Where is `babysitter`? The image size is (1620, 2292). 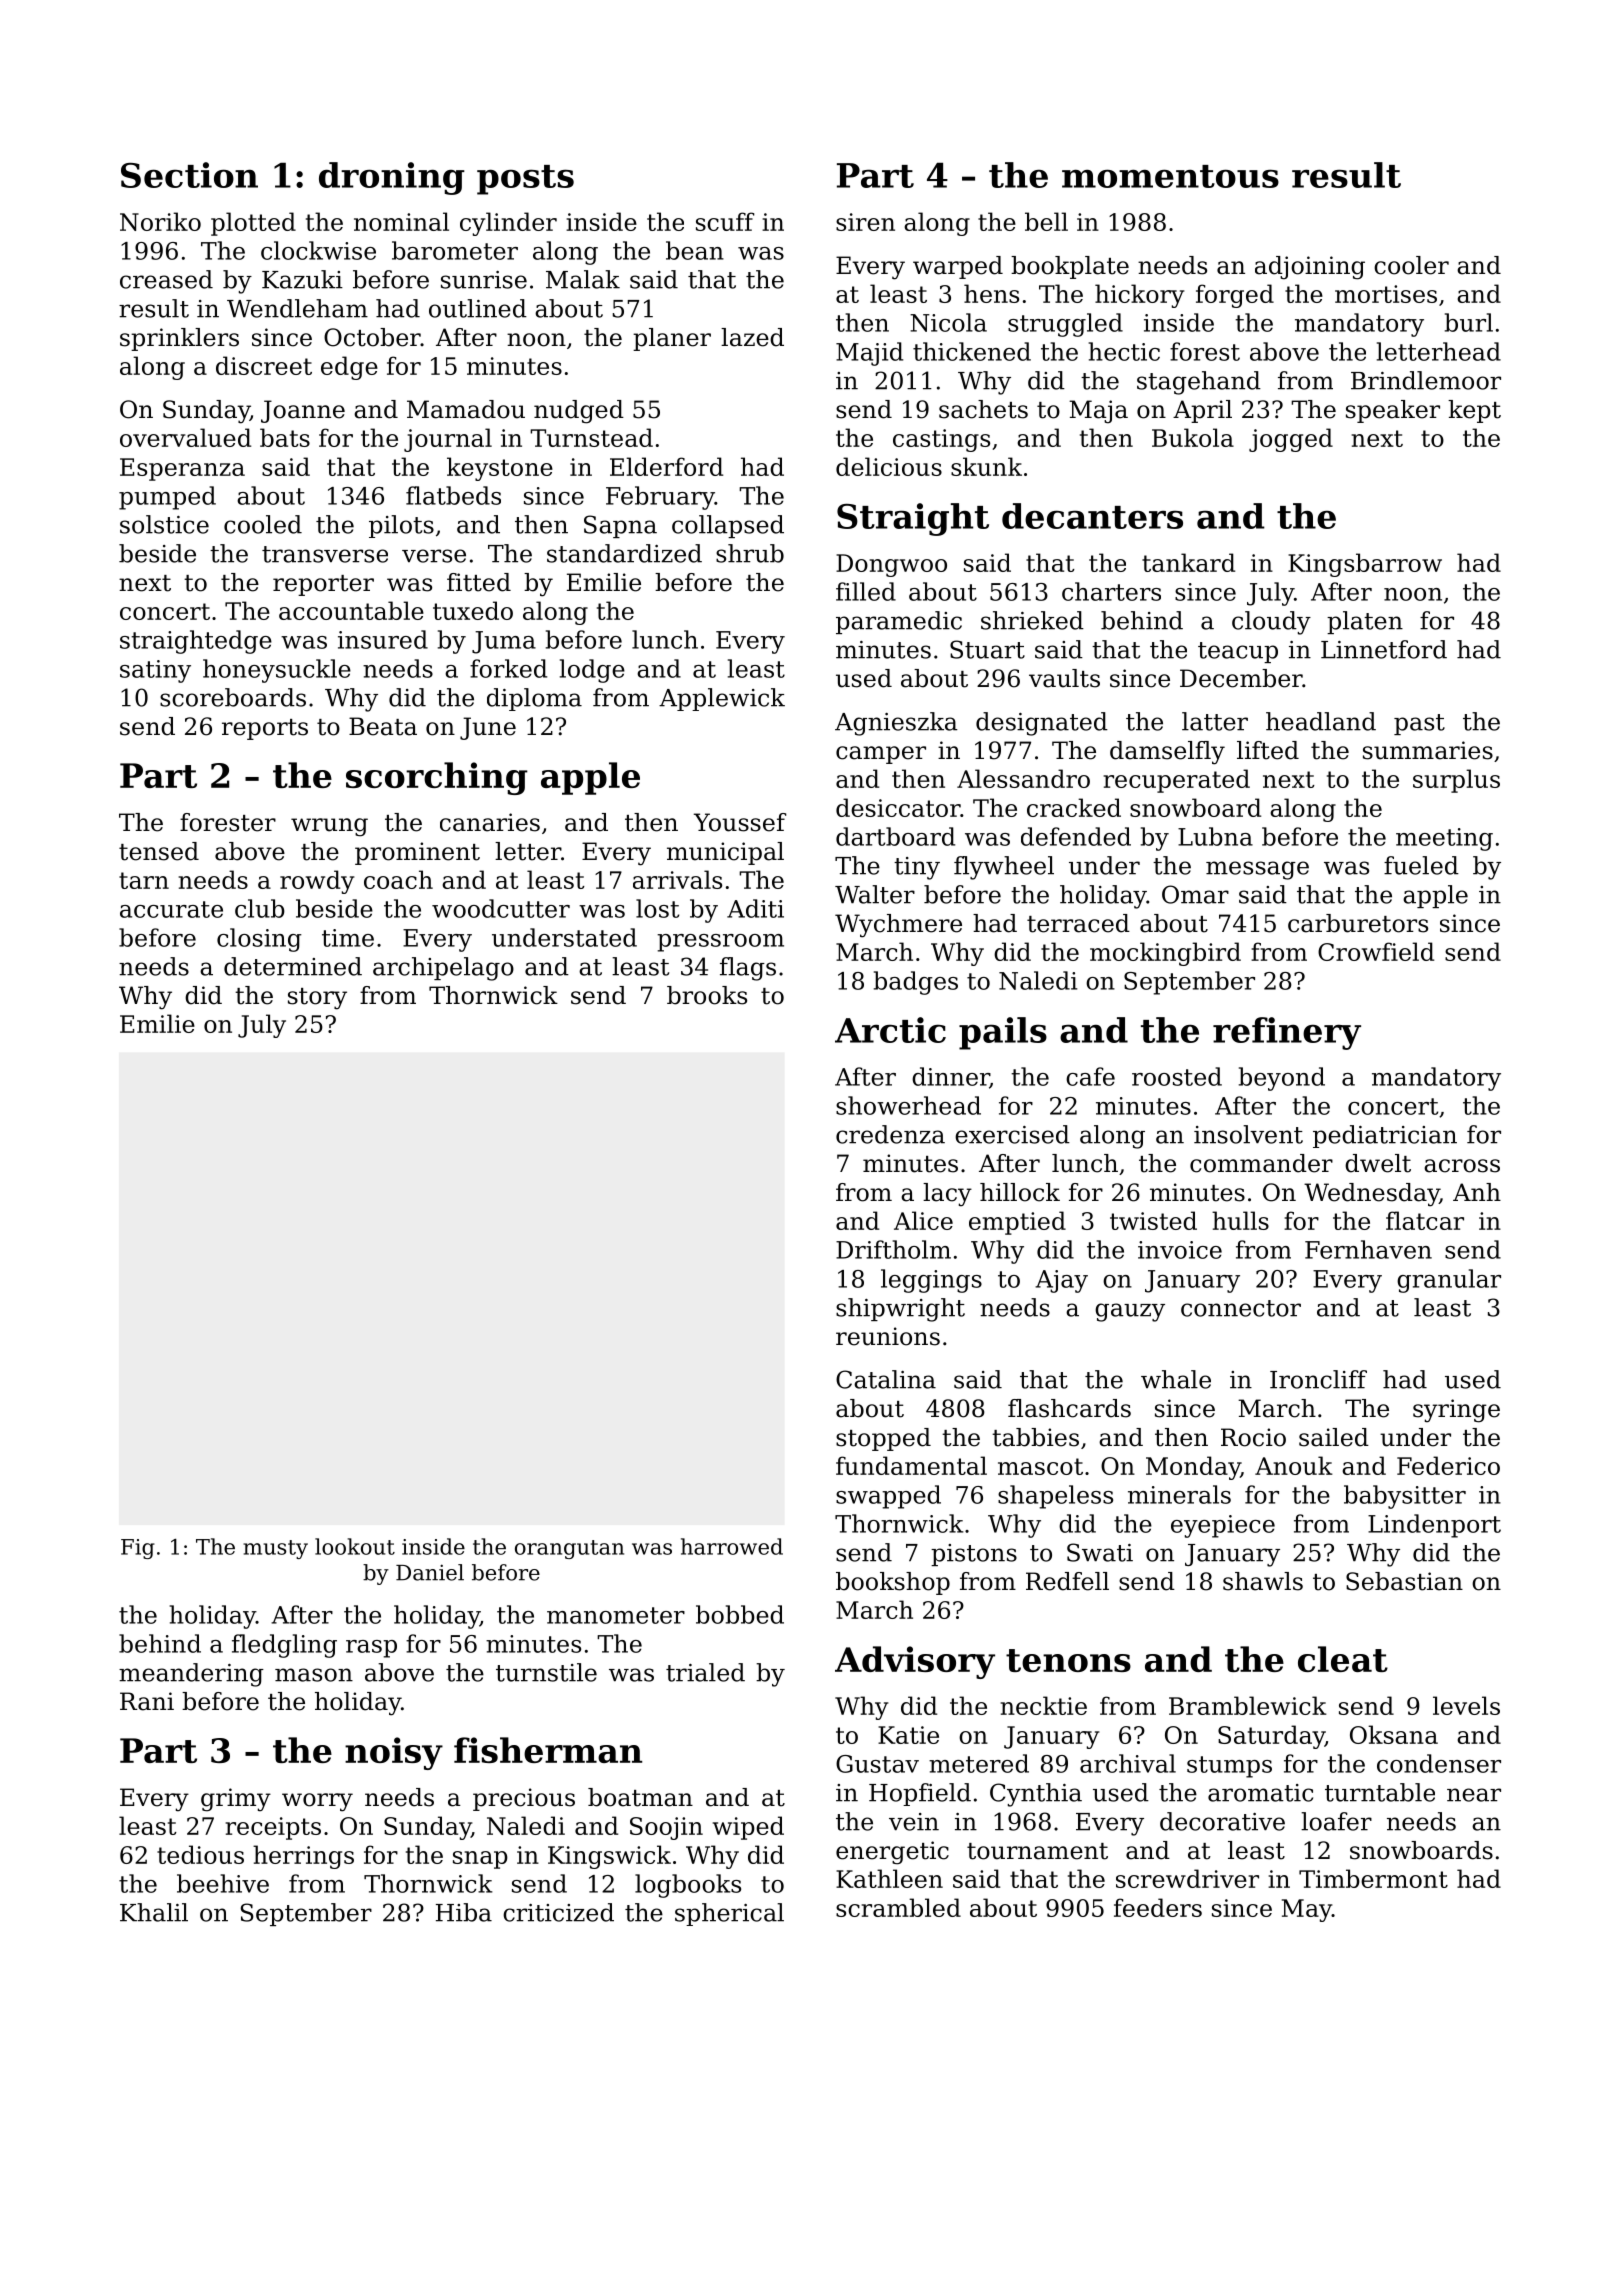 babysitter is located at coordinates (1405, 1497).
